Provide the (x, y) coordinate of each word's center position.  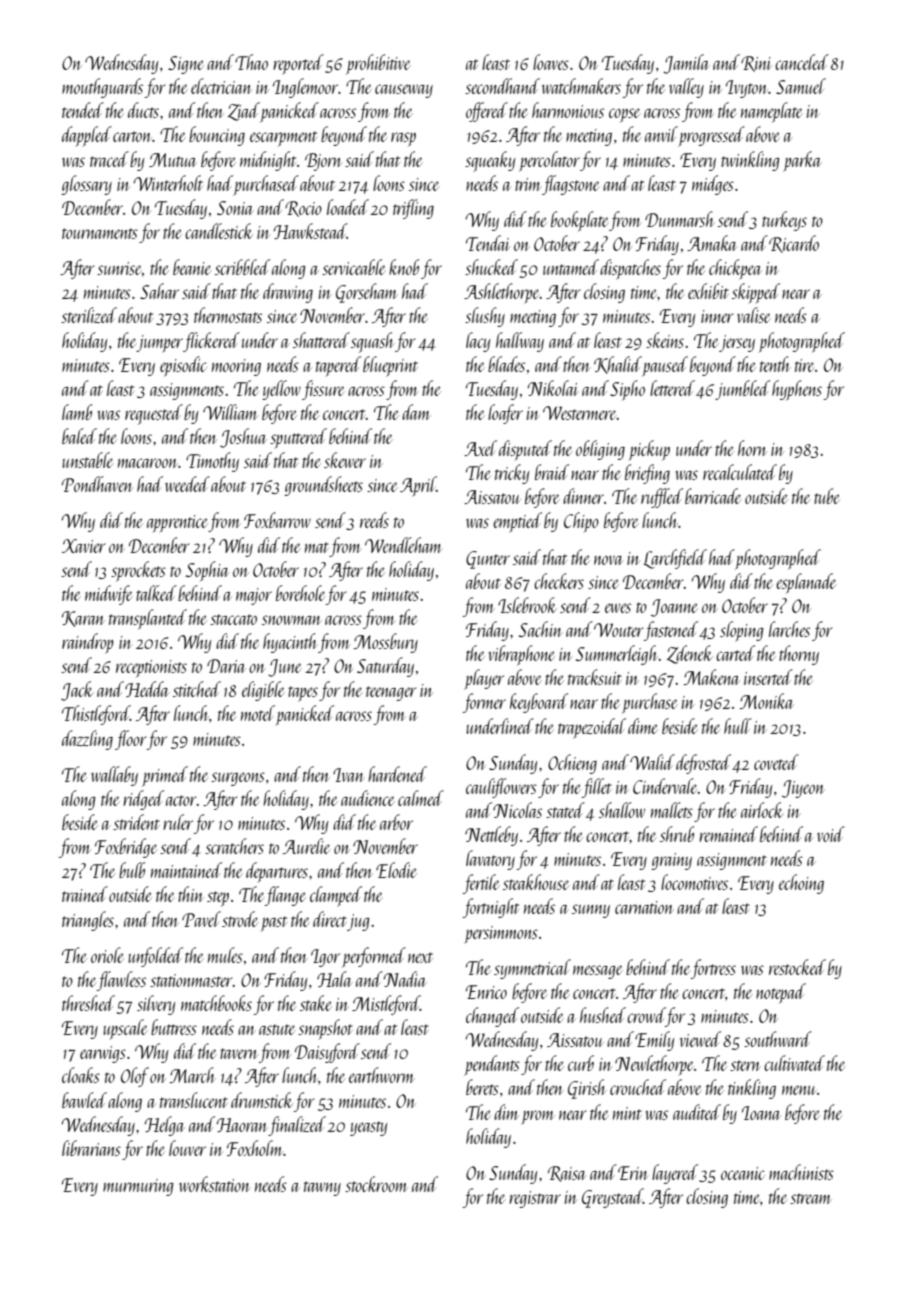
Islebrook (527, 605)
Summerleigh (617, 655)
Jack (77, 691)
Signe (185, 65)
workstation (215, 1184)
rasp (403, 139)
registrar (535, 1199)
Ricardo (794, 244)
